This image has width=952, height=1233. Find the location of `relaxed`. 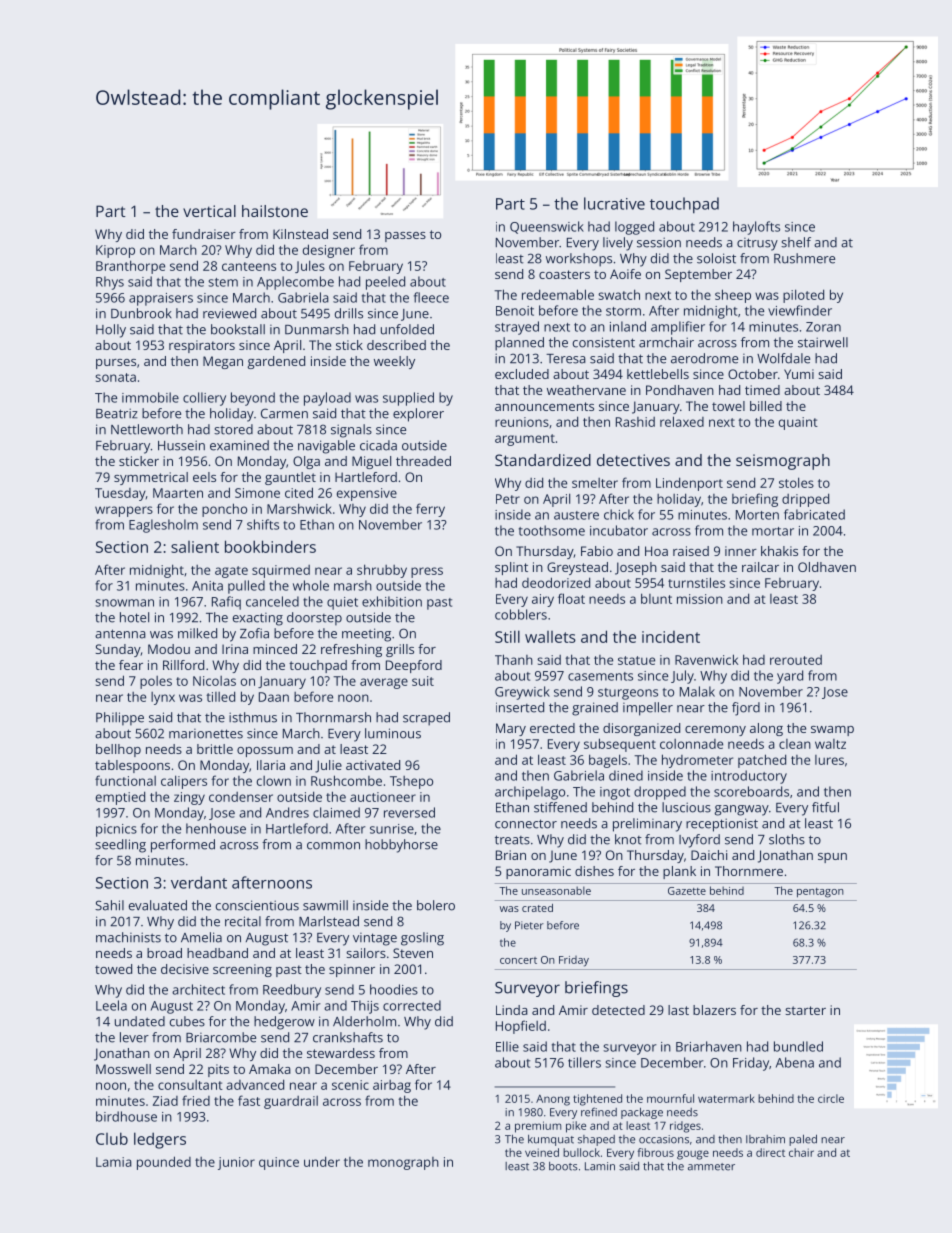

relaxed is located at coordinates (682, 421).
